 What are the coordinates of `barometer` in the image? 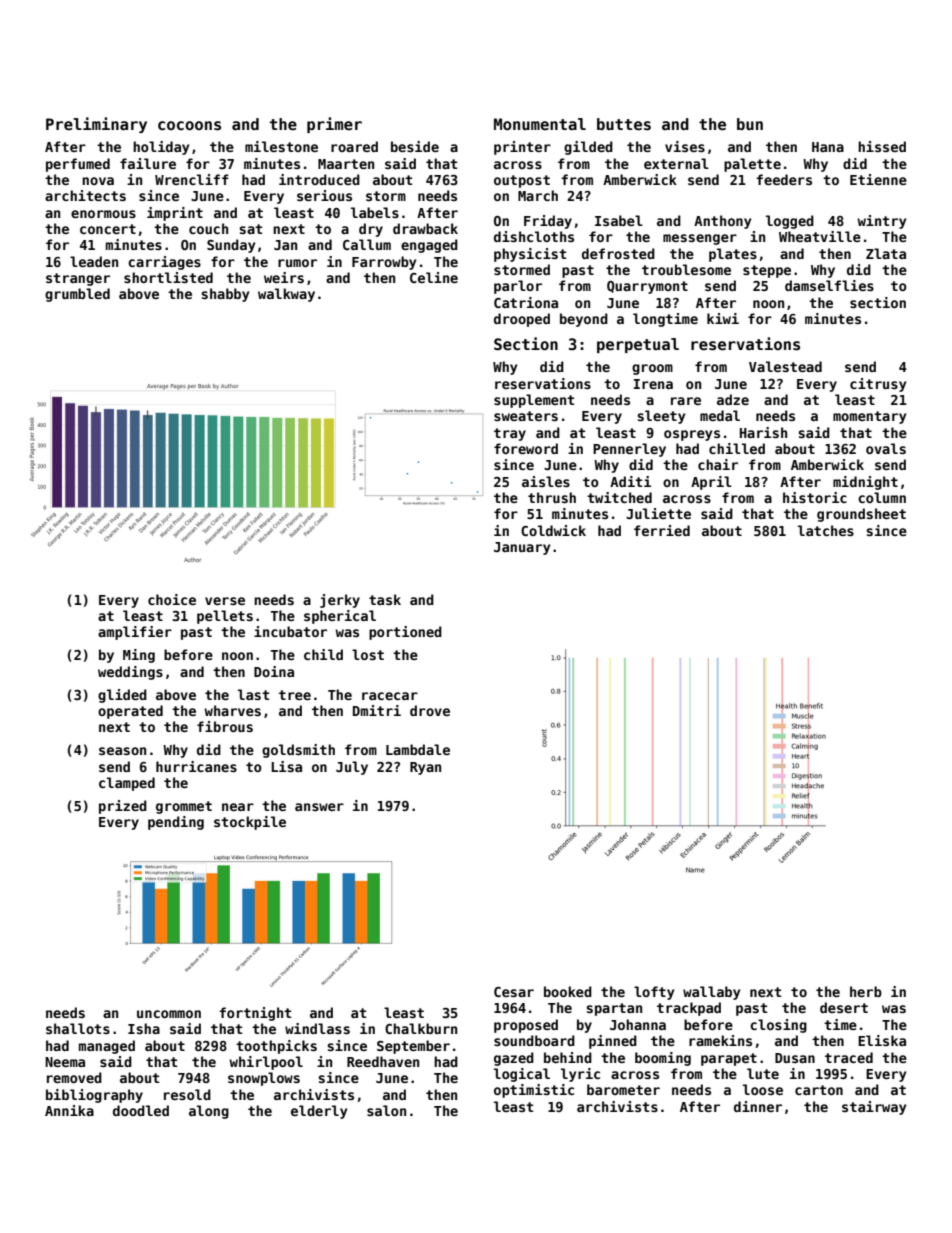 It's located at (623, 1089).
